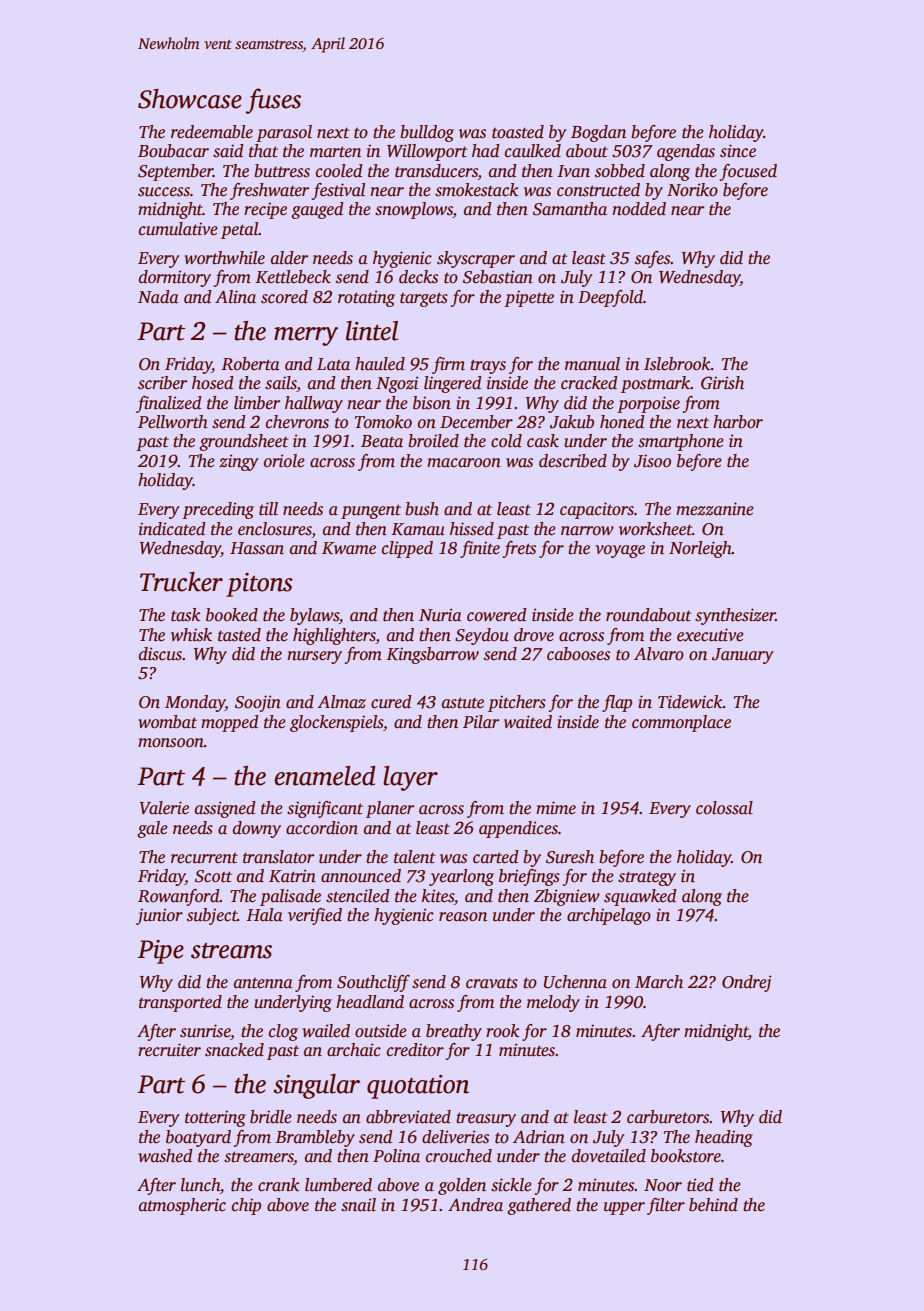  I want to click on March, so click(659, 982).
